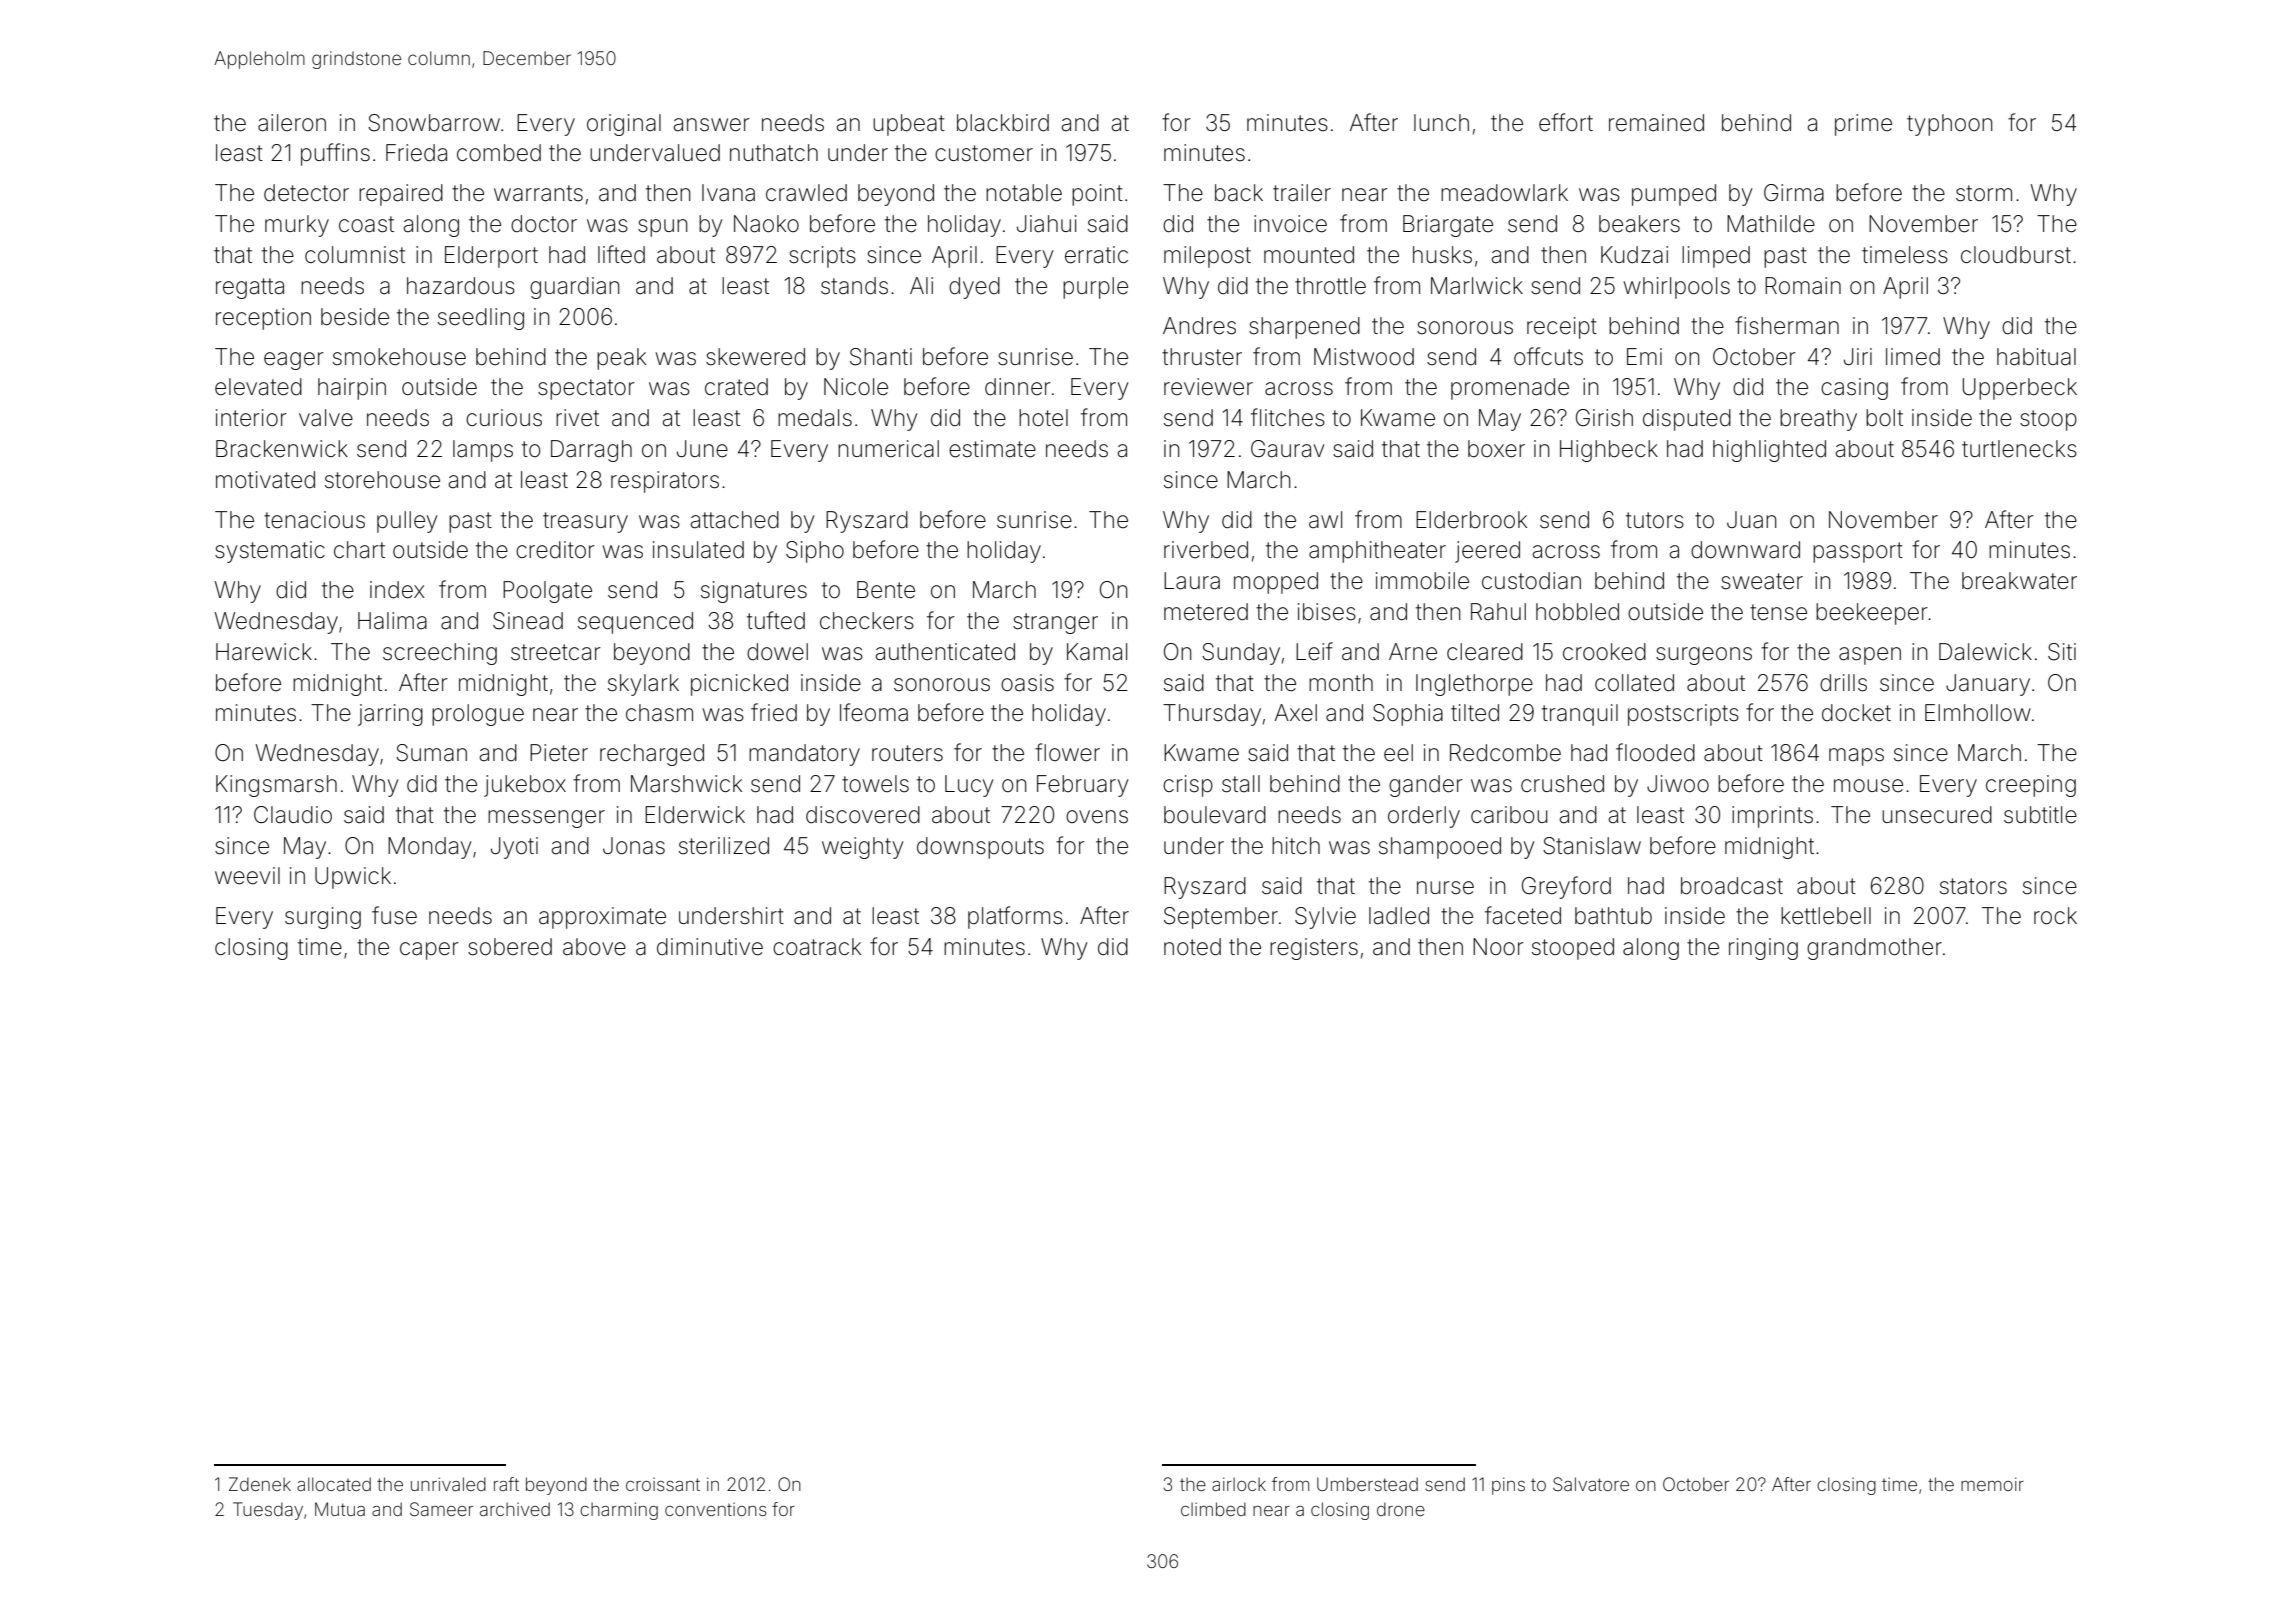  Describe the element at coordinates (1401, 1509) in the screenshot. I see `drone` at that location.
